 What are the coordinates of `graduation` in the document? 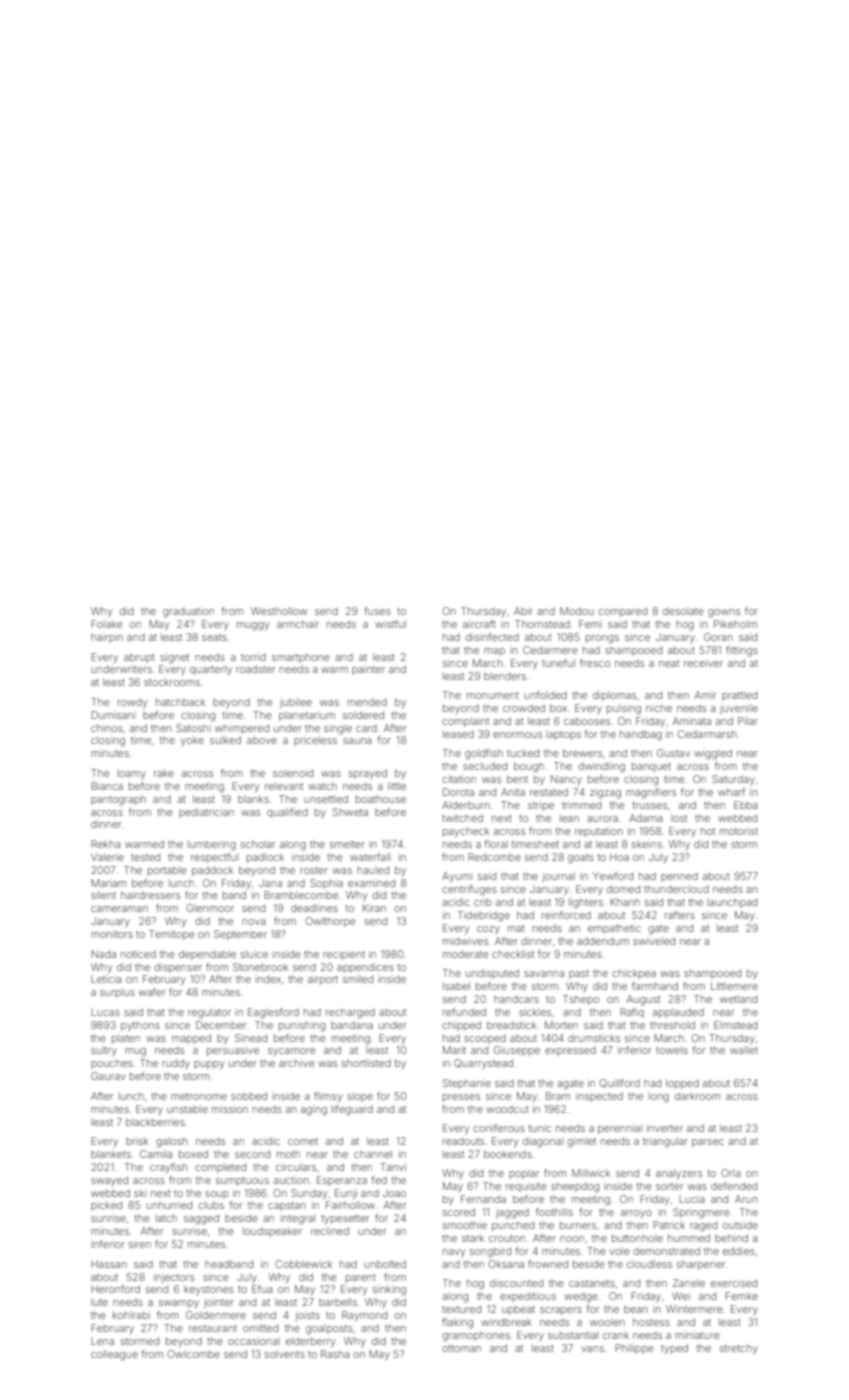 It's located at (188, 612).
